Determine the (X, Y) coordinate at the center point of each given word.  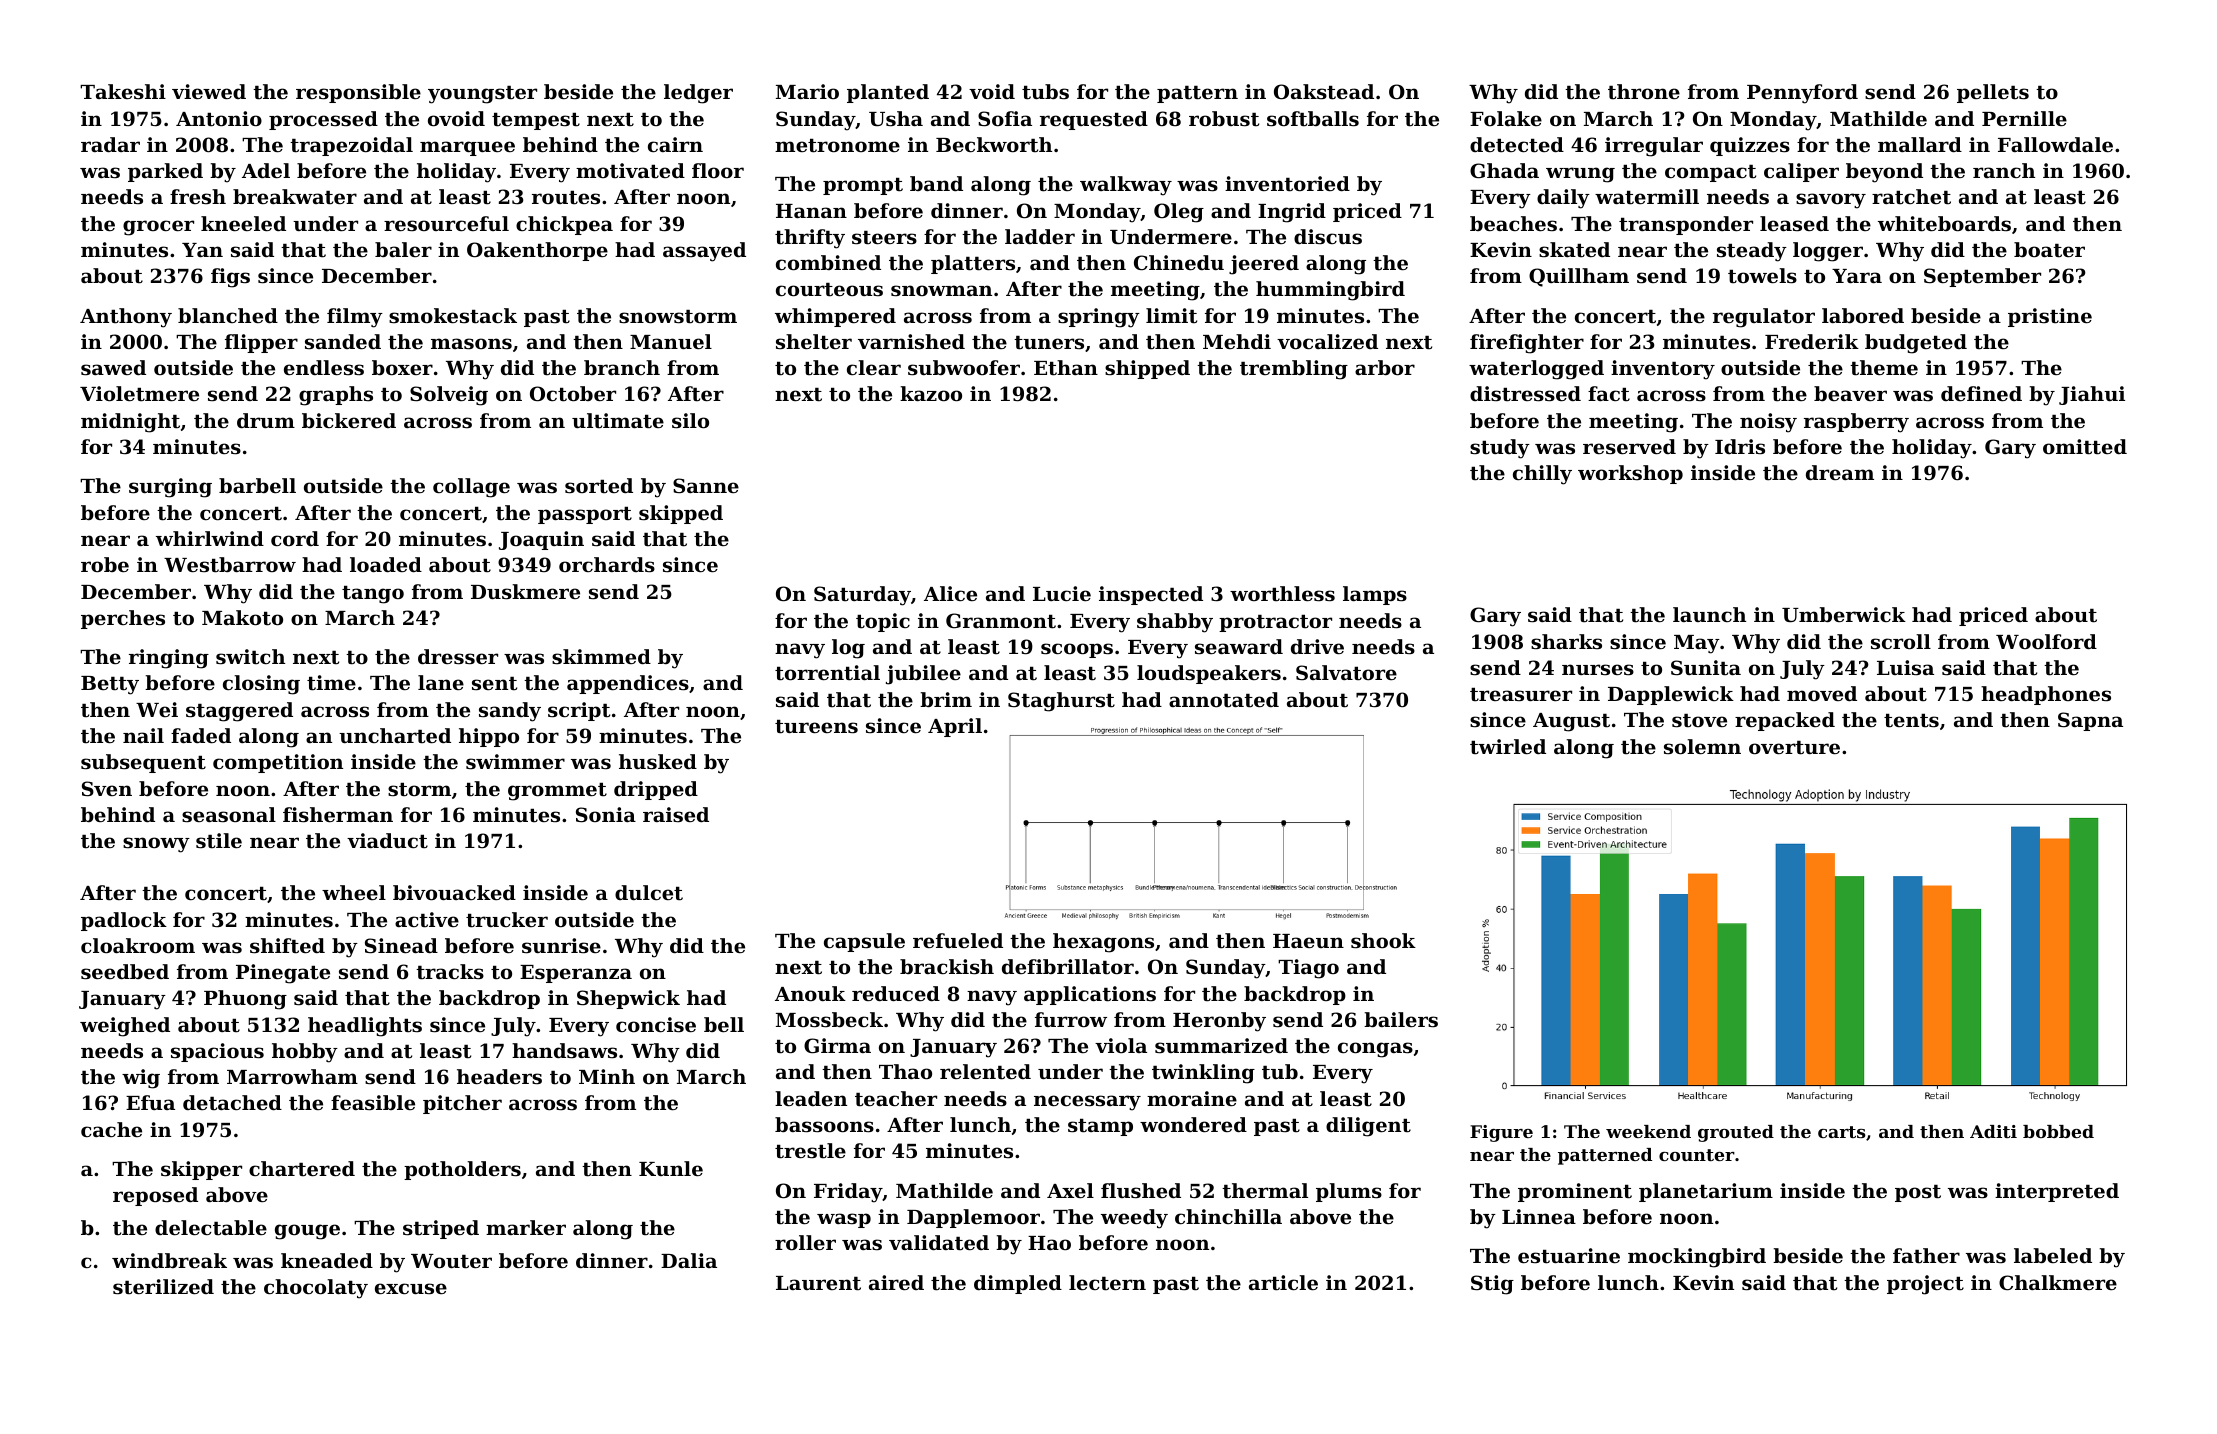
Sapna (2090, 721)
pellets (1993, 93)
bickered (349, 420)
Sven (107, 788)
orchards (607, 565)
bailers (1401, 1019)
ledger (698, 94)
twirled (1508, 747)
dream (1840, 472)
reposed (155, 1196)
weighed (125, 1027)
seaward (1239, 647)
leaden (811, 1098)
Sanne (706, 486)
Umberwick (1844, 615)
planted (888, 93)
